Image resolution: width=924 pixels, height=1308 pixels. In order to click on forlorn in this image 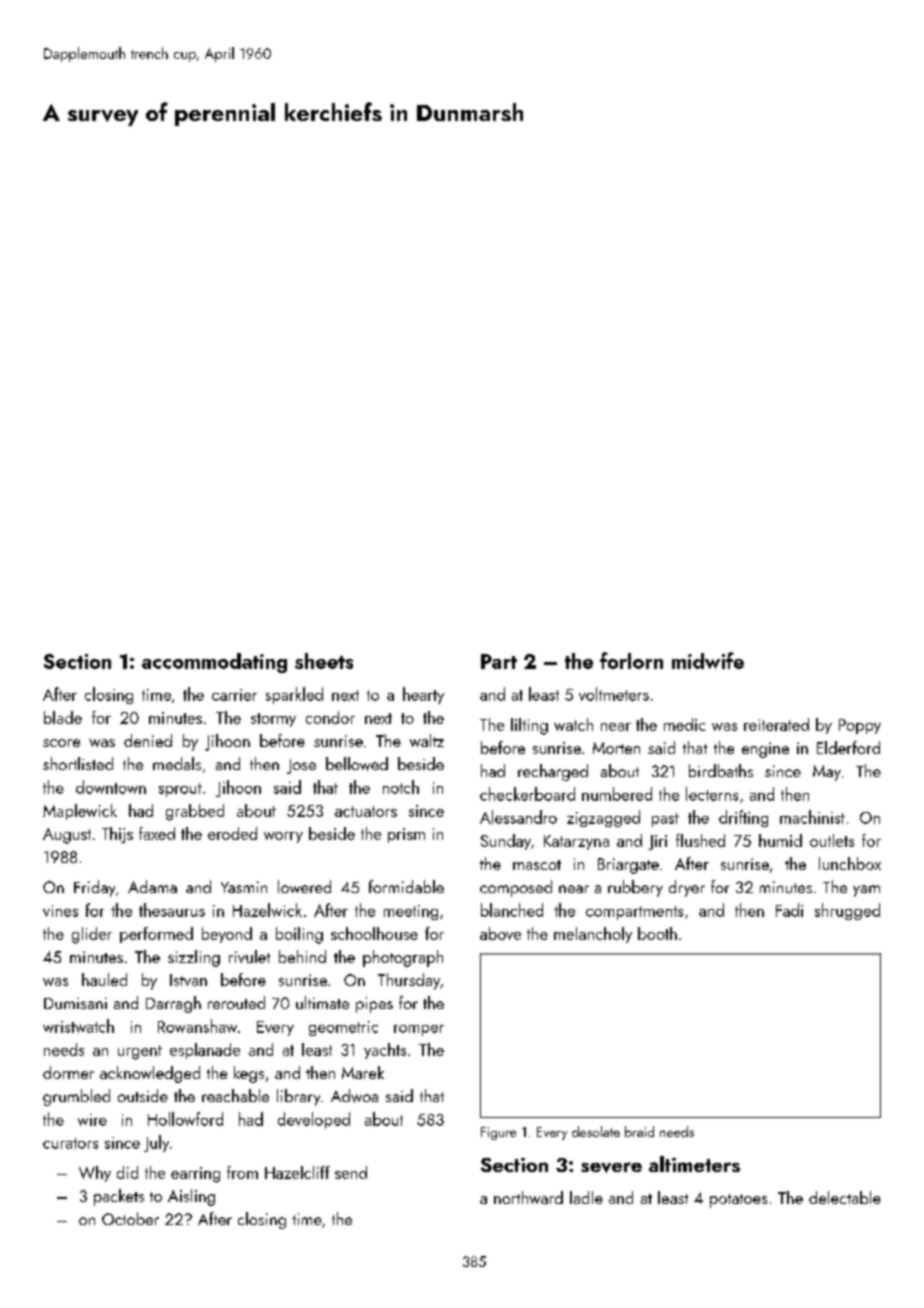, I will do `click(631, 660)`.
